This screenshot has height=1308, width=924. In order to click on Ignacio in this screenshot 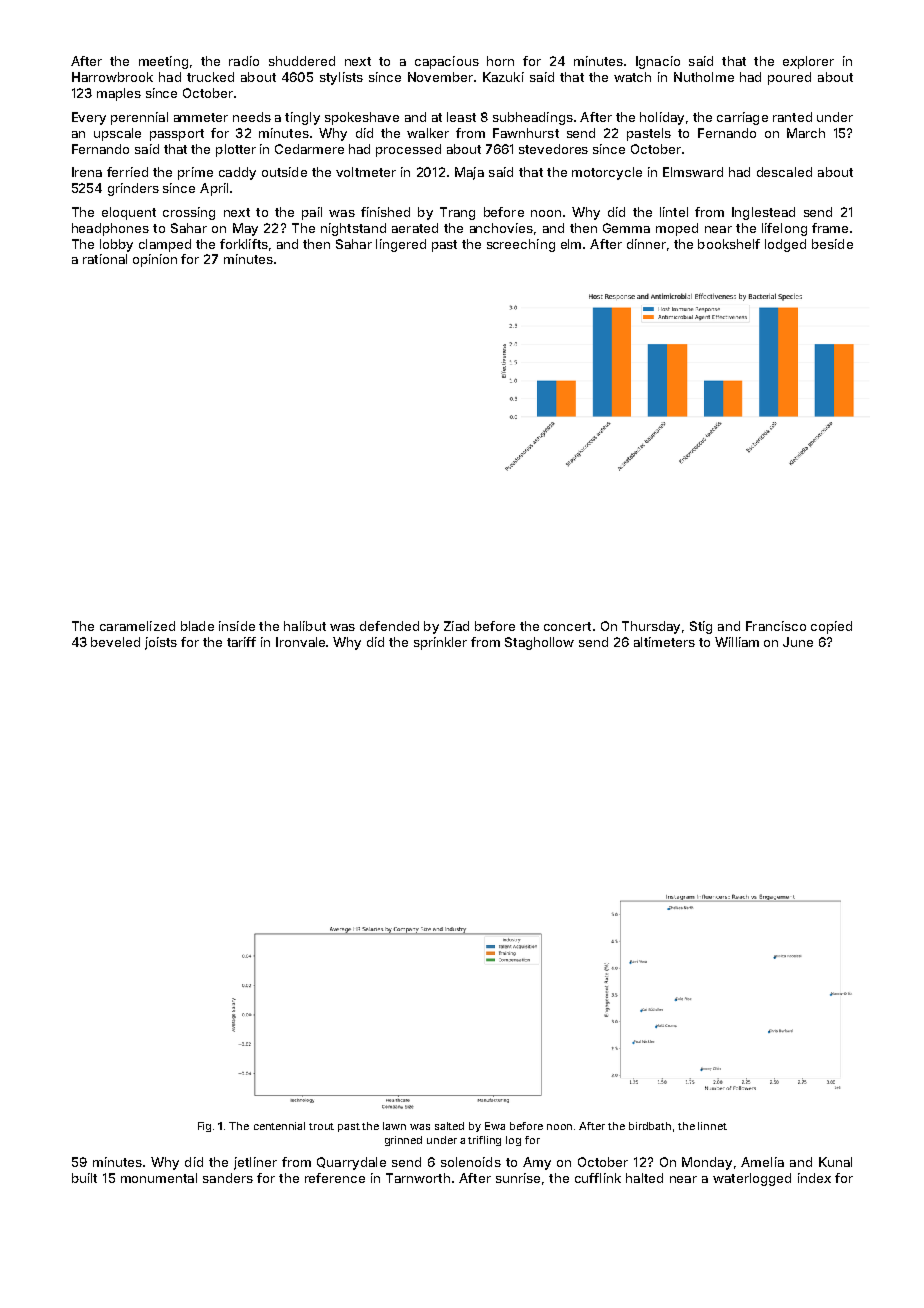, I will do `click(658, 62)`.
